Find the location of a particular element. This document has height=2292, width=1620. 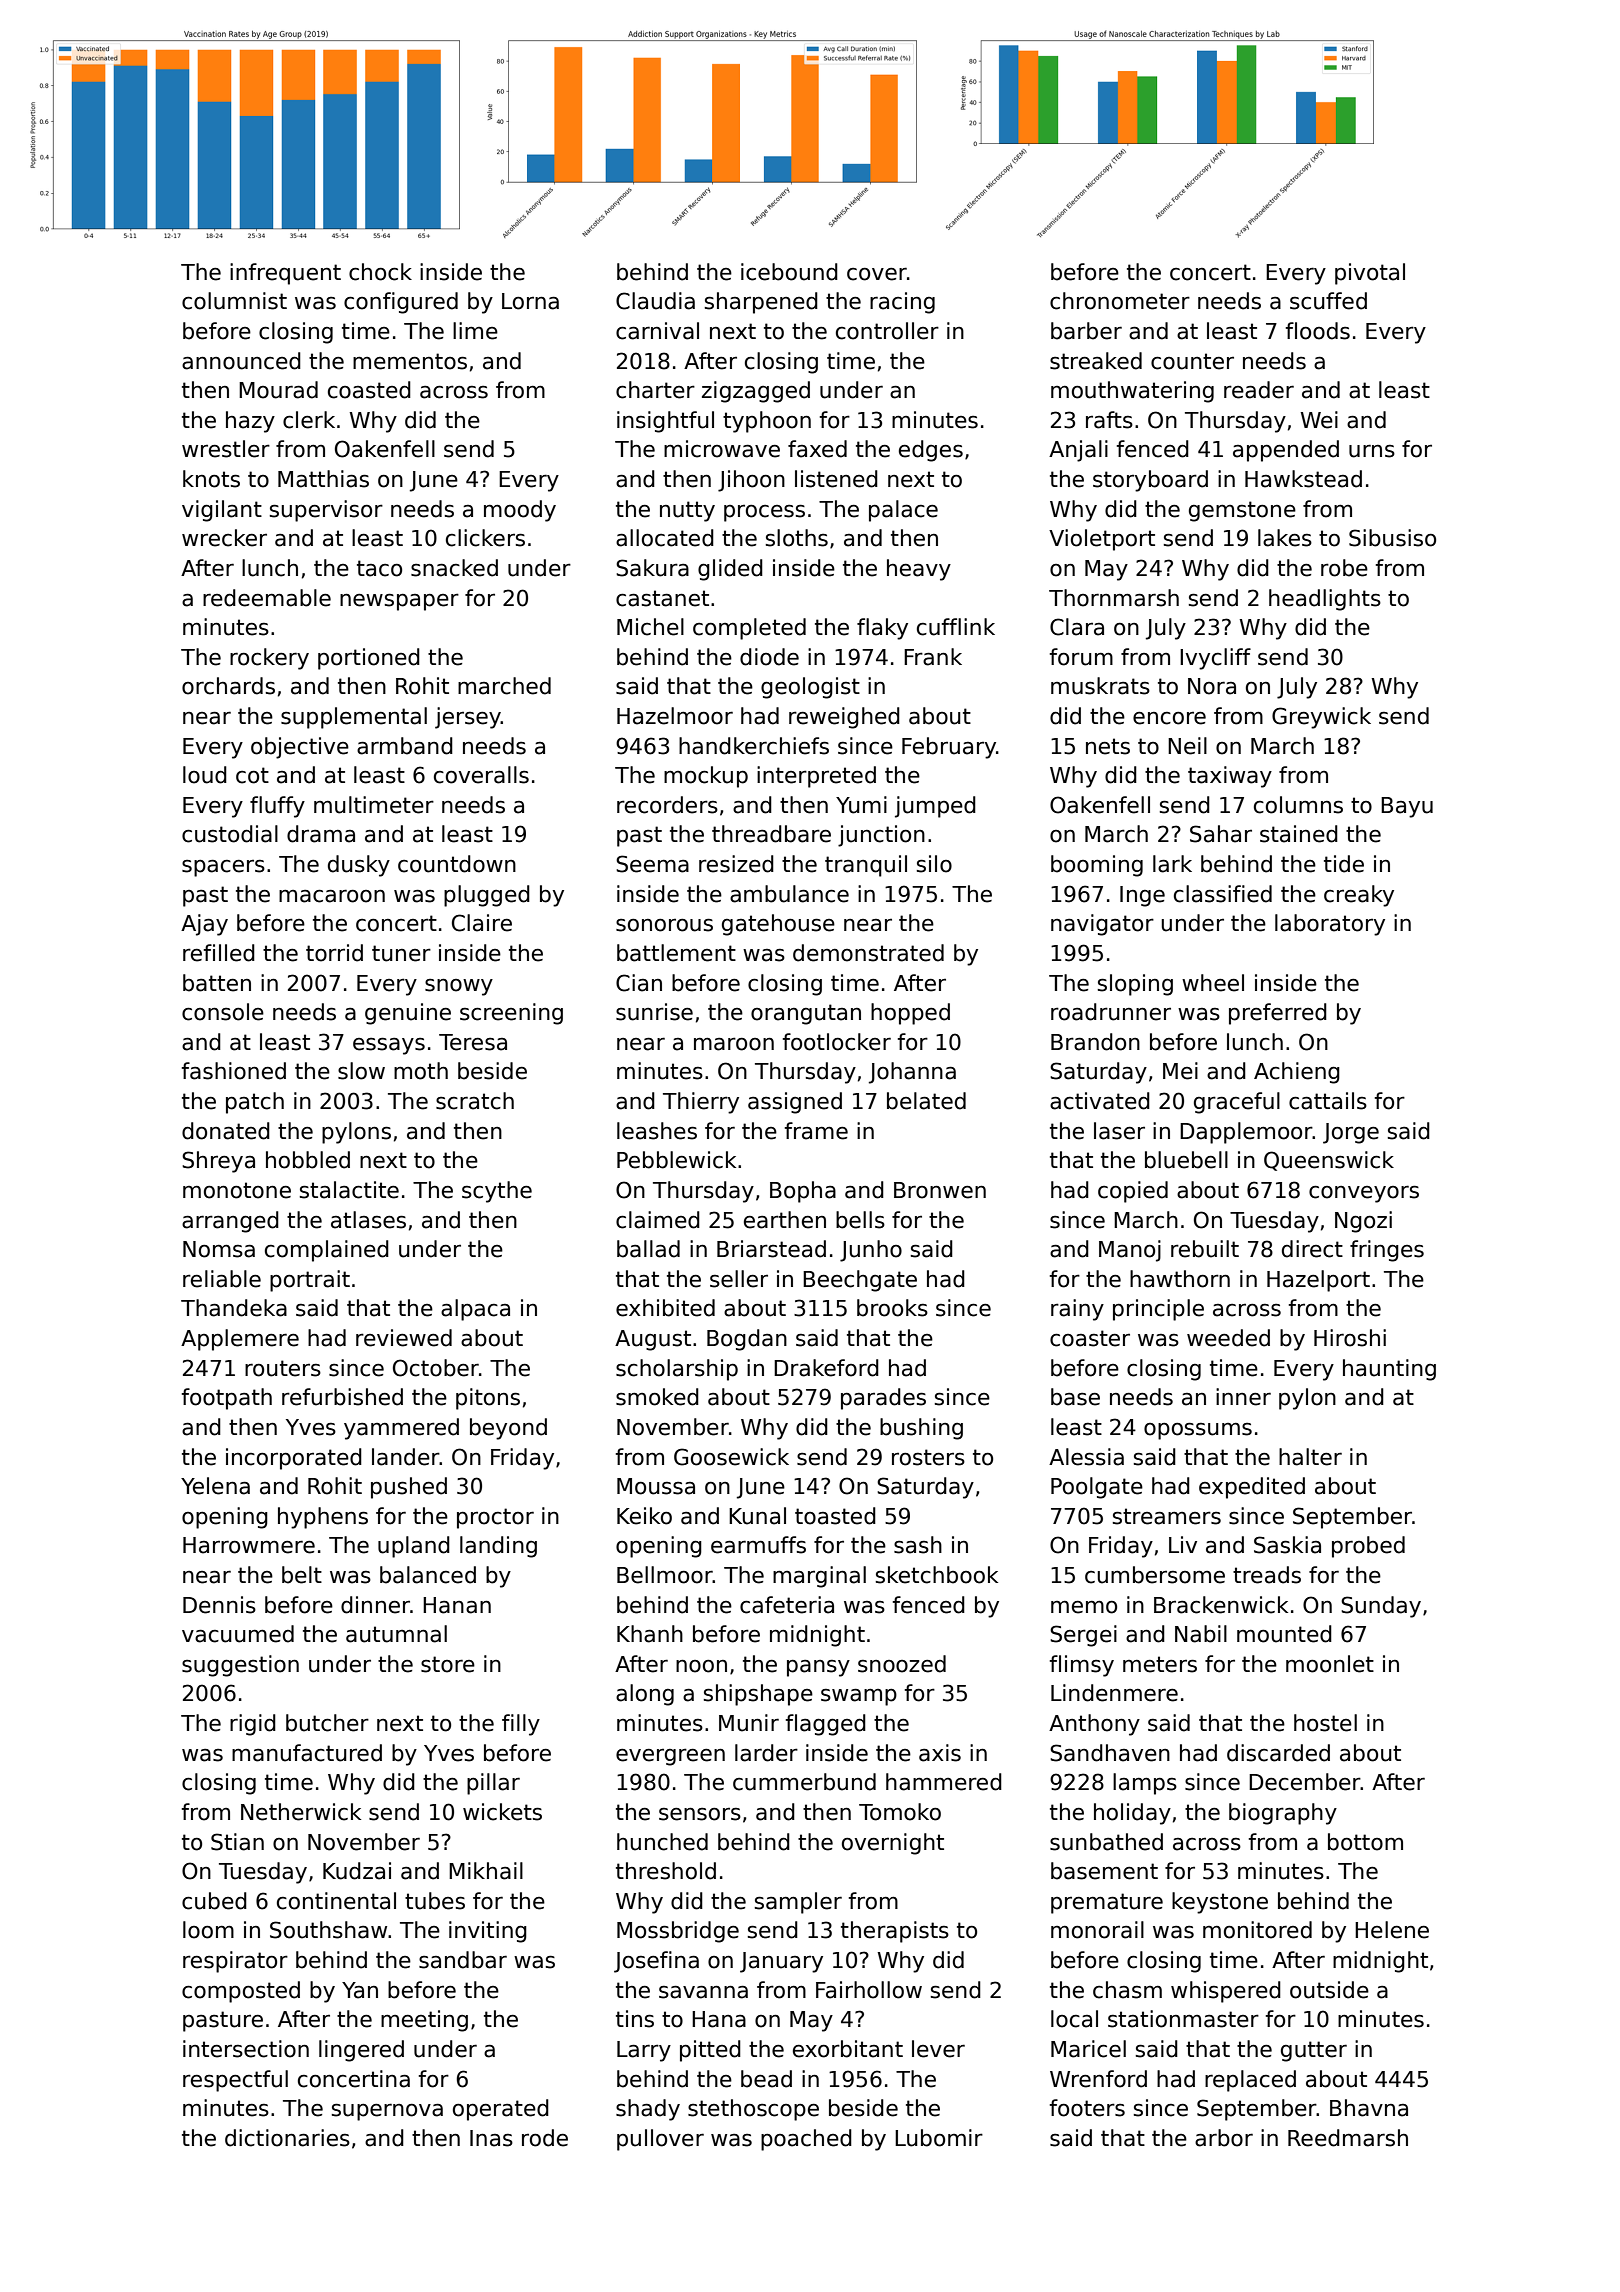

bead is located at coordinates (766, 2079).
